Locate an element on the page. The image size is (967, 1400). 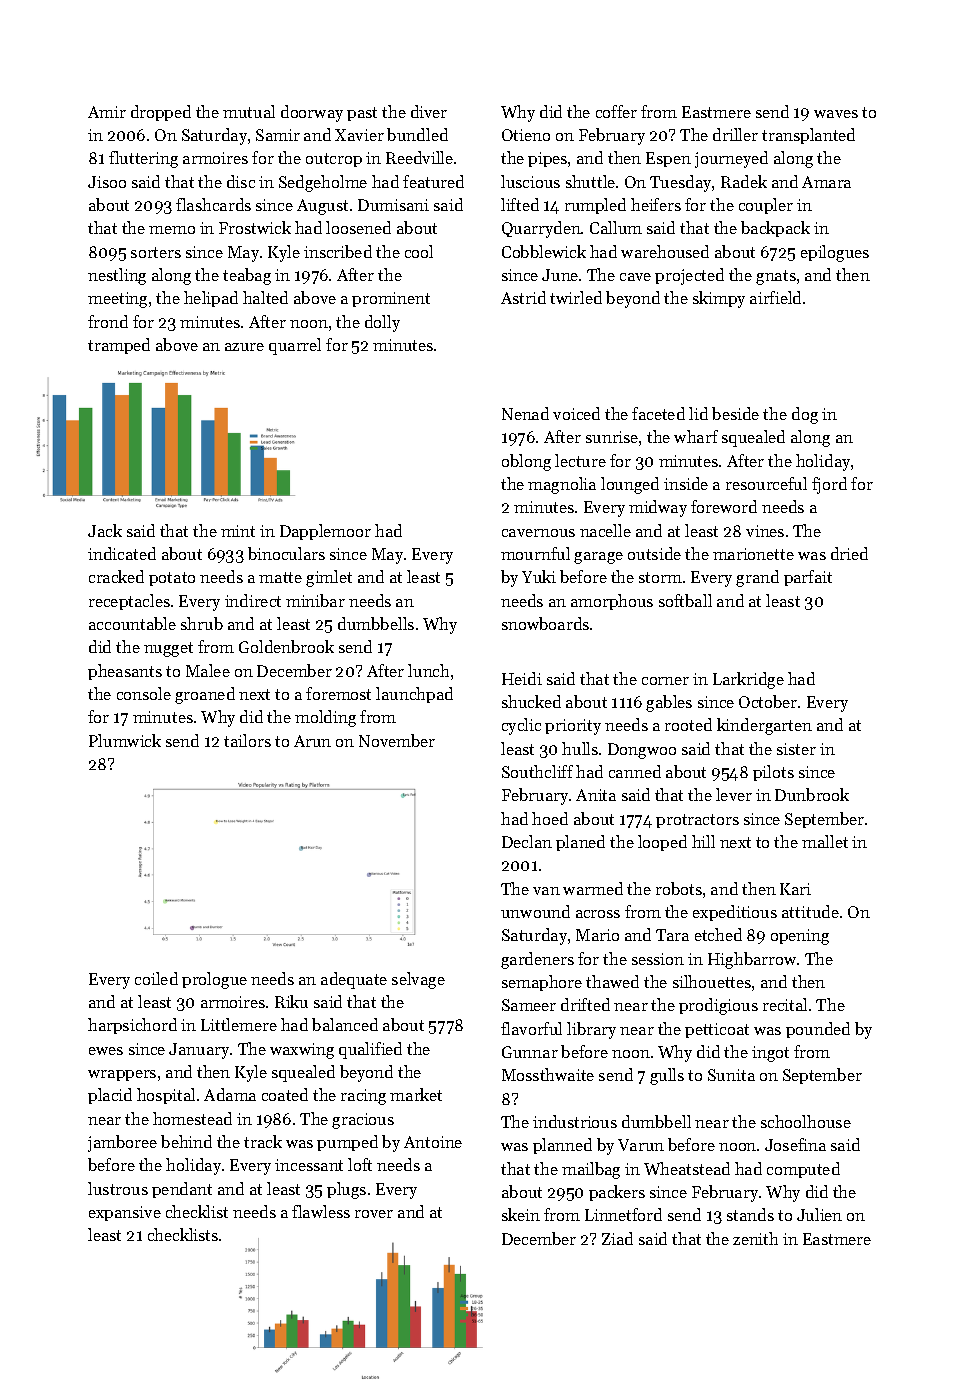
rover is located at coordinates (374, 1214).
